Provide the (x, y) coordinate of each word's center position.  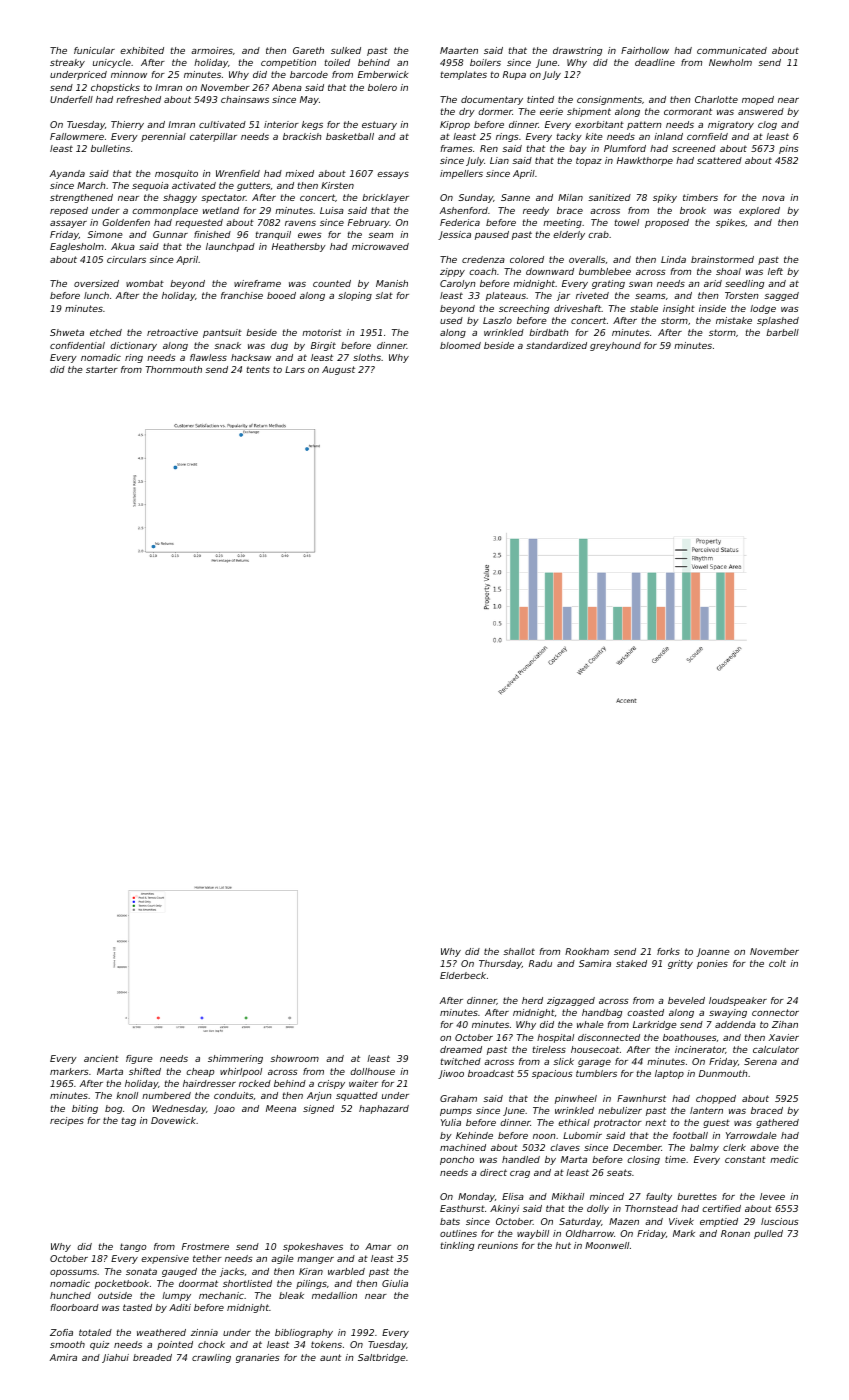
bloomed (460, 345)
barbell (782, 332)
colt (777, 963)
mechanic (221, 1295)
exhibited (142, 50)
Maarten (459, 50)
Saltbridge (382, 1358)
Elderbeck (463, 975)
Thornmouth (174, 369)
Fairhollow (645, 50)
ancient (101, 1058)
